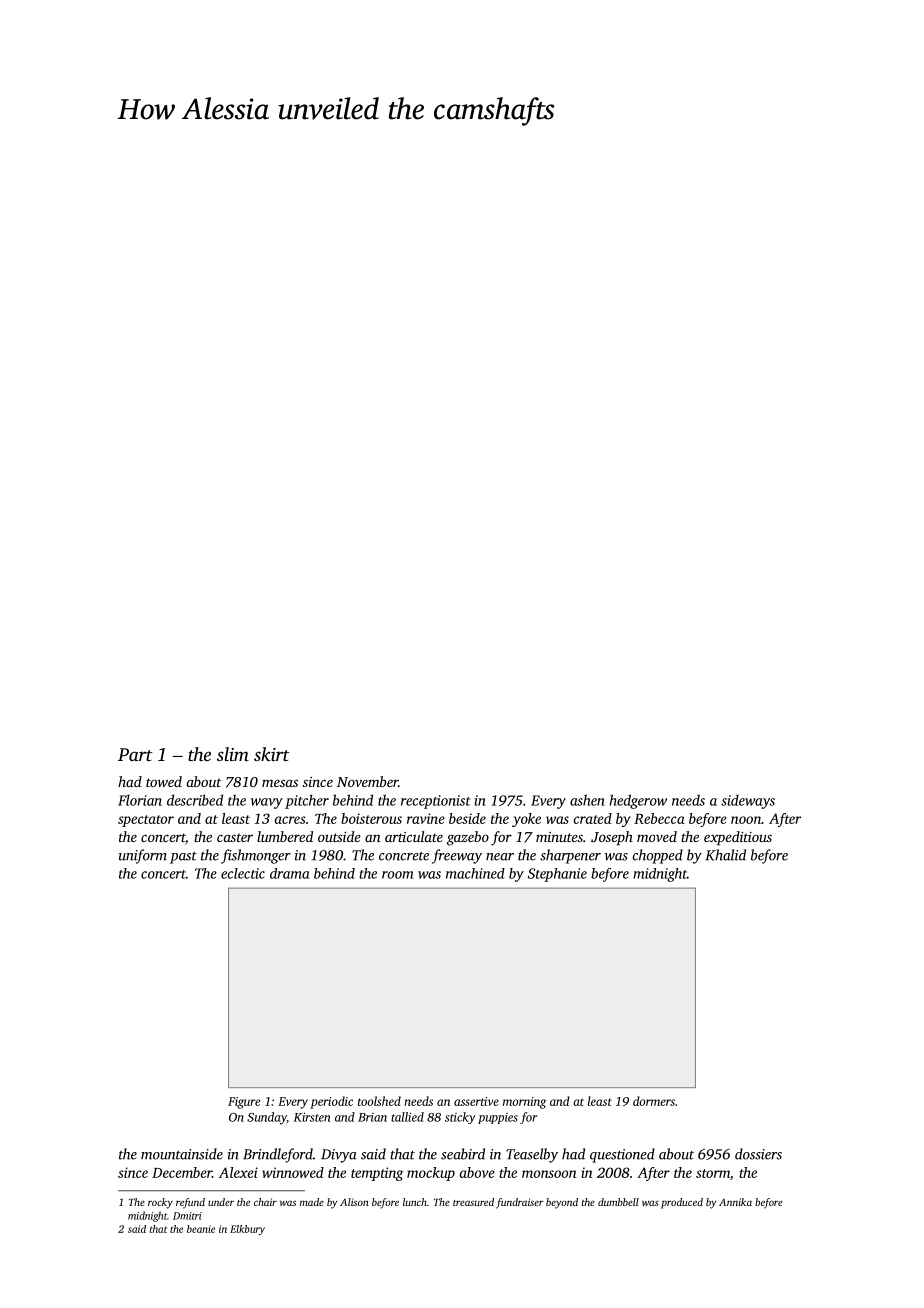 This screenshot has height=1308, width=924. What do you see at coordinates (748, 801) in the screenshot?
I see `sideways` at bounding box center [748, 801].
